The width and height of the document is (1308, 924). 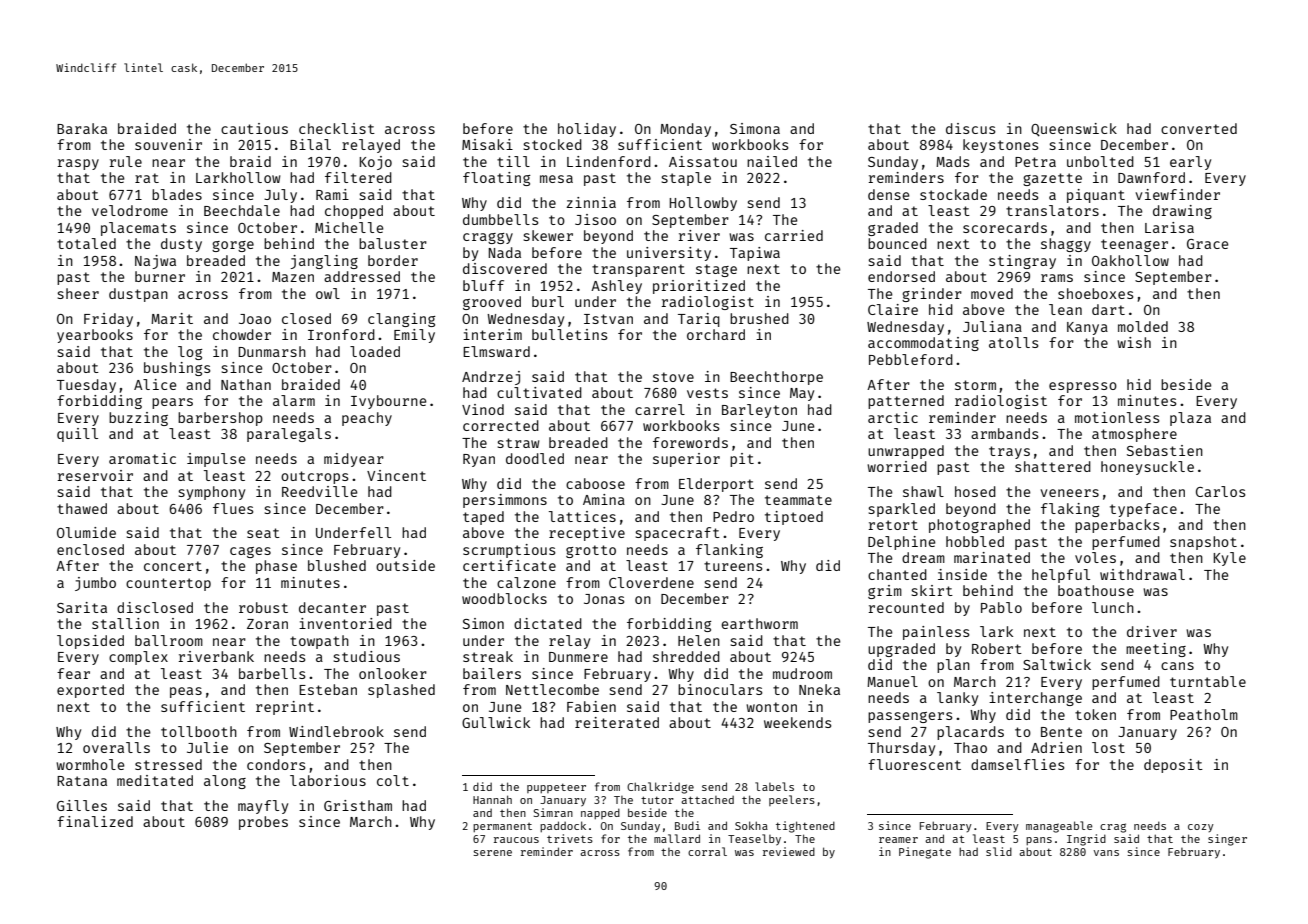 I want to click on deposit, so click(x=1173, y=766).
